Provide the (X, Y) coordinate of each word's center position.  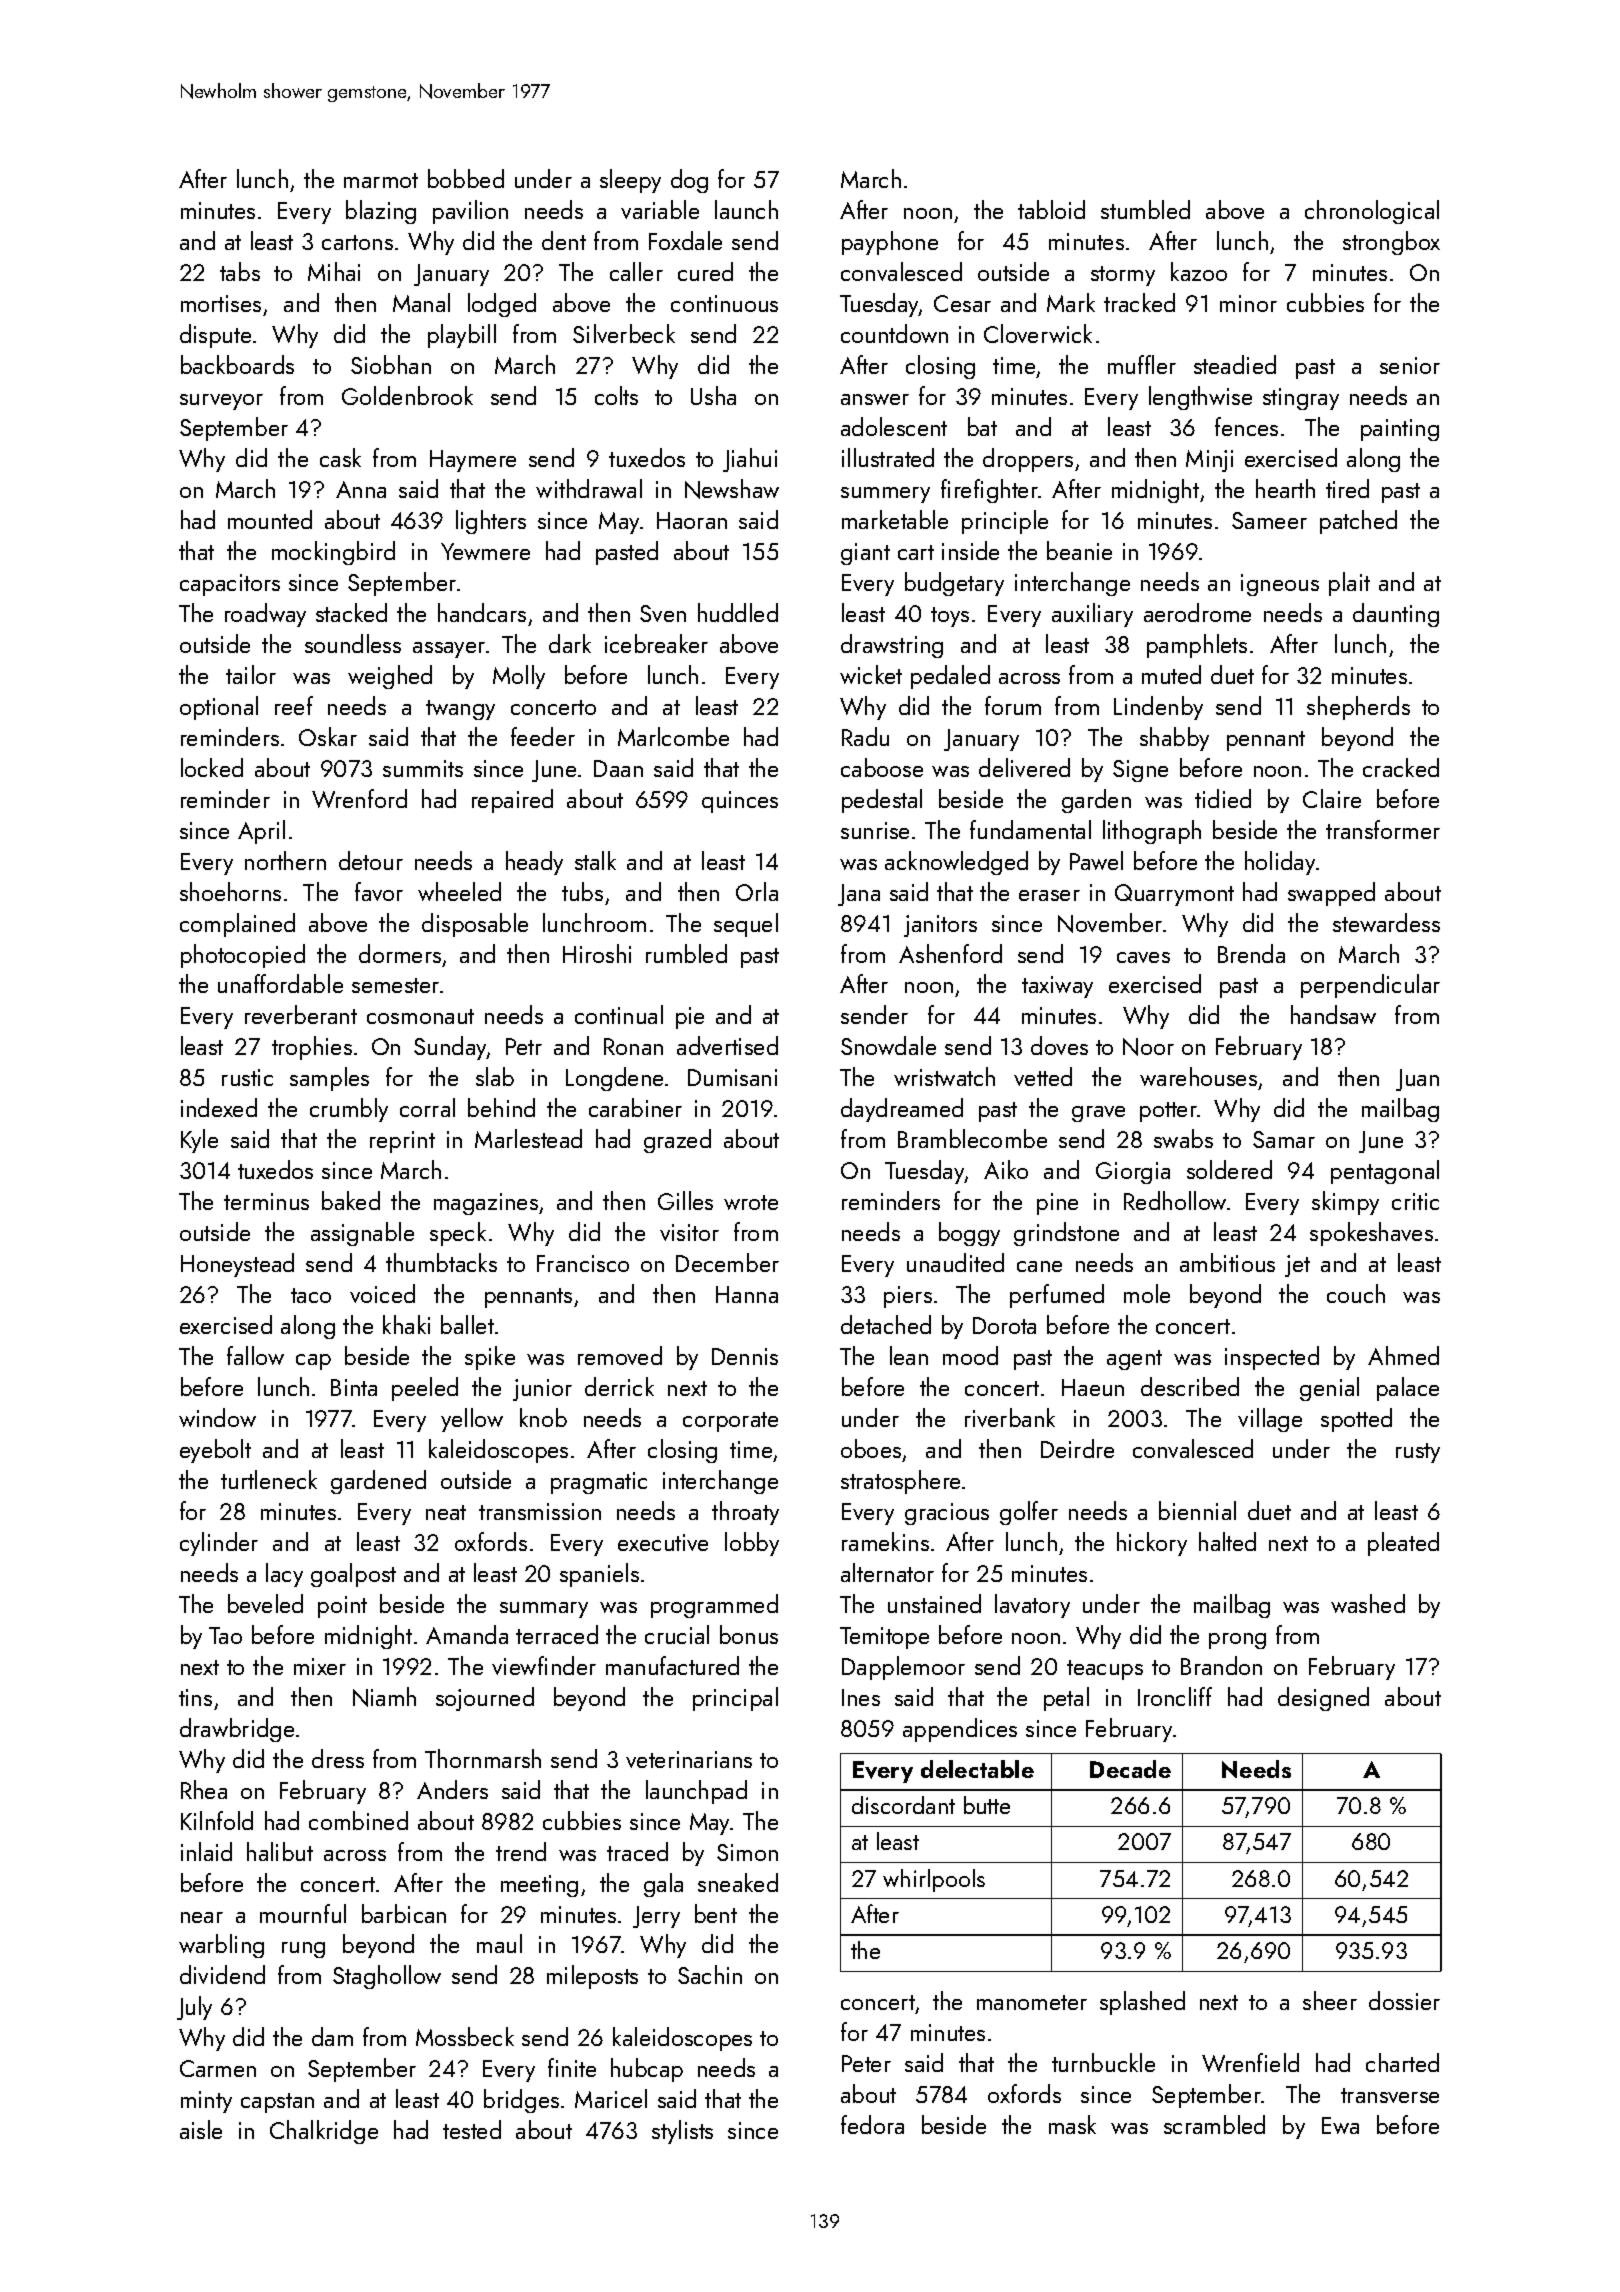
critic (1415, 1201)
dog (689, 181)
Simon (747, 1852)
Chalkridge (324, 2132)
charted (1402, 2062)
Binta (354, 1387)
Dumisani (732, 1077)
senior (1410, 365)
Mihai (334, 271)
